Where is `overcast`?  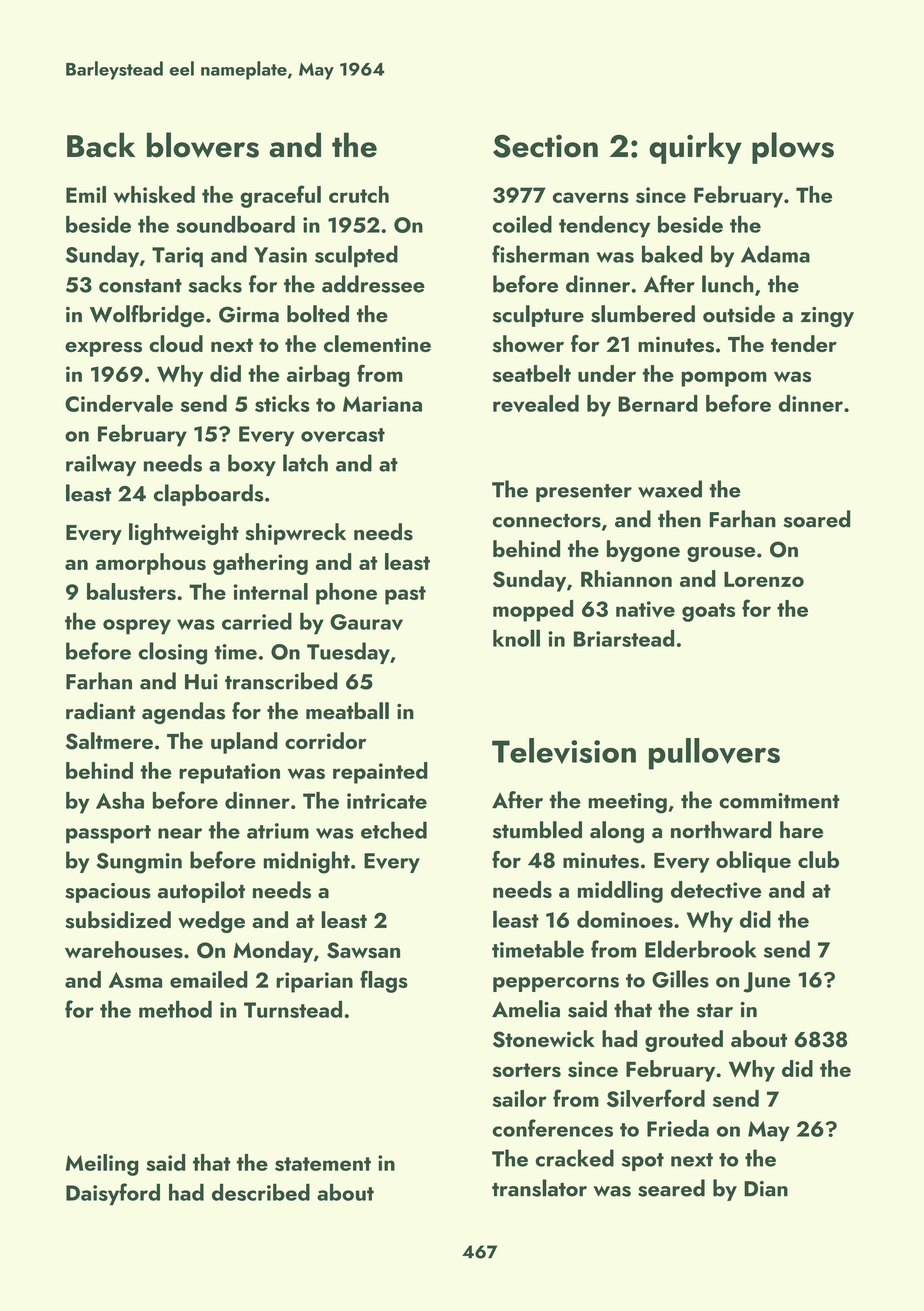 overcast is located at coordinates (343, 435).
